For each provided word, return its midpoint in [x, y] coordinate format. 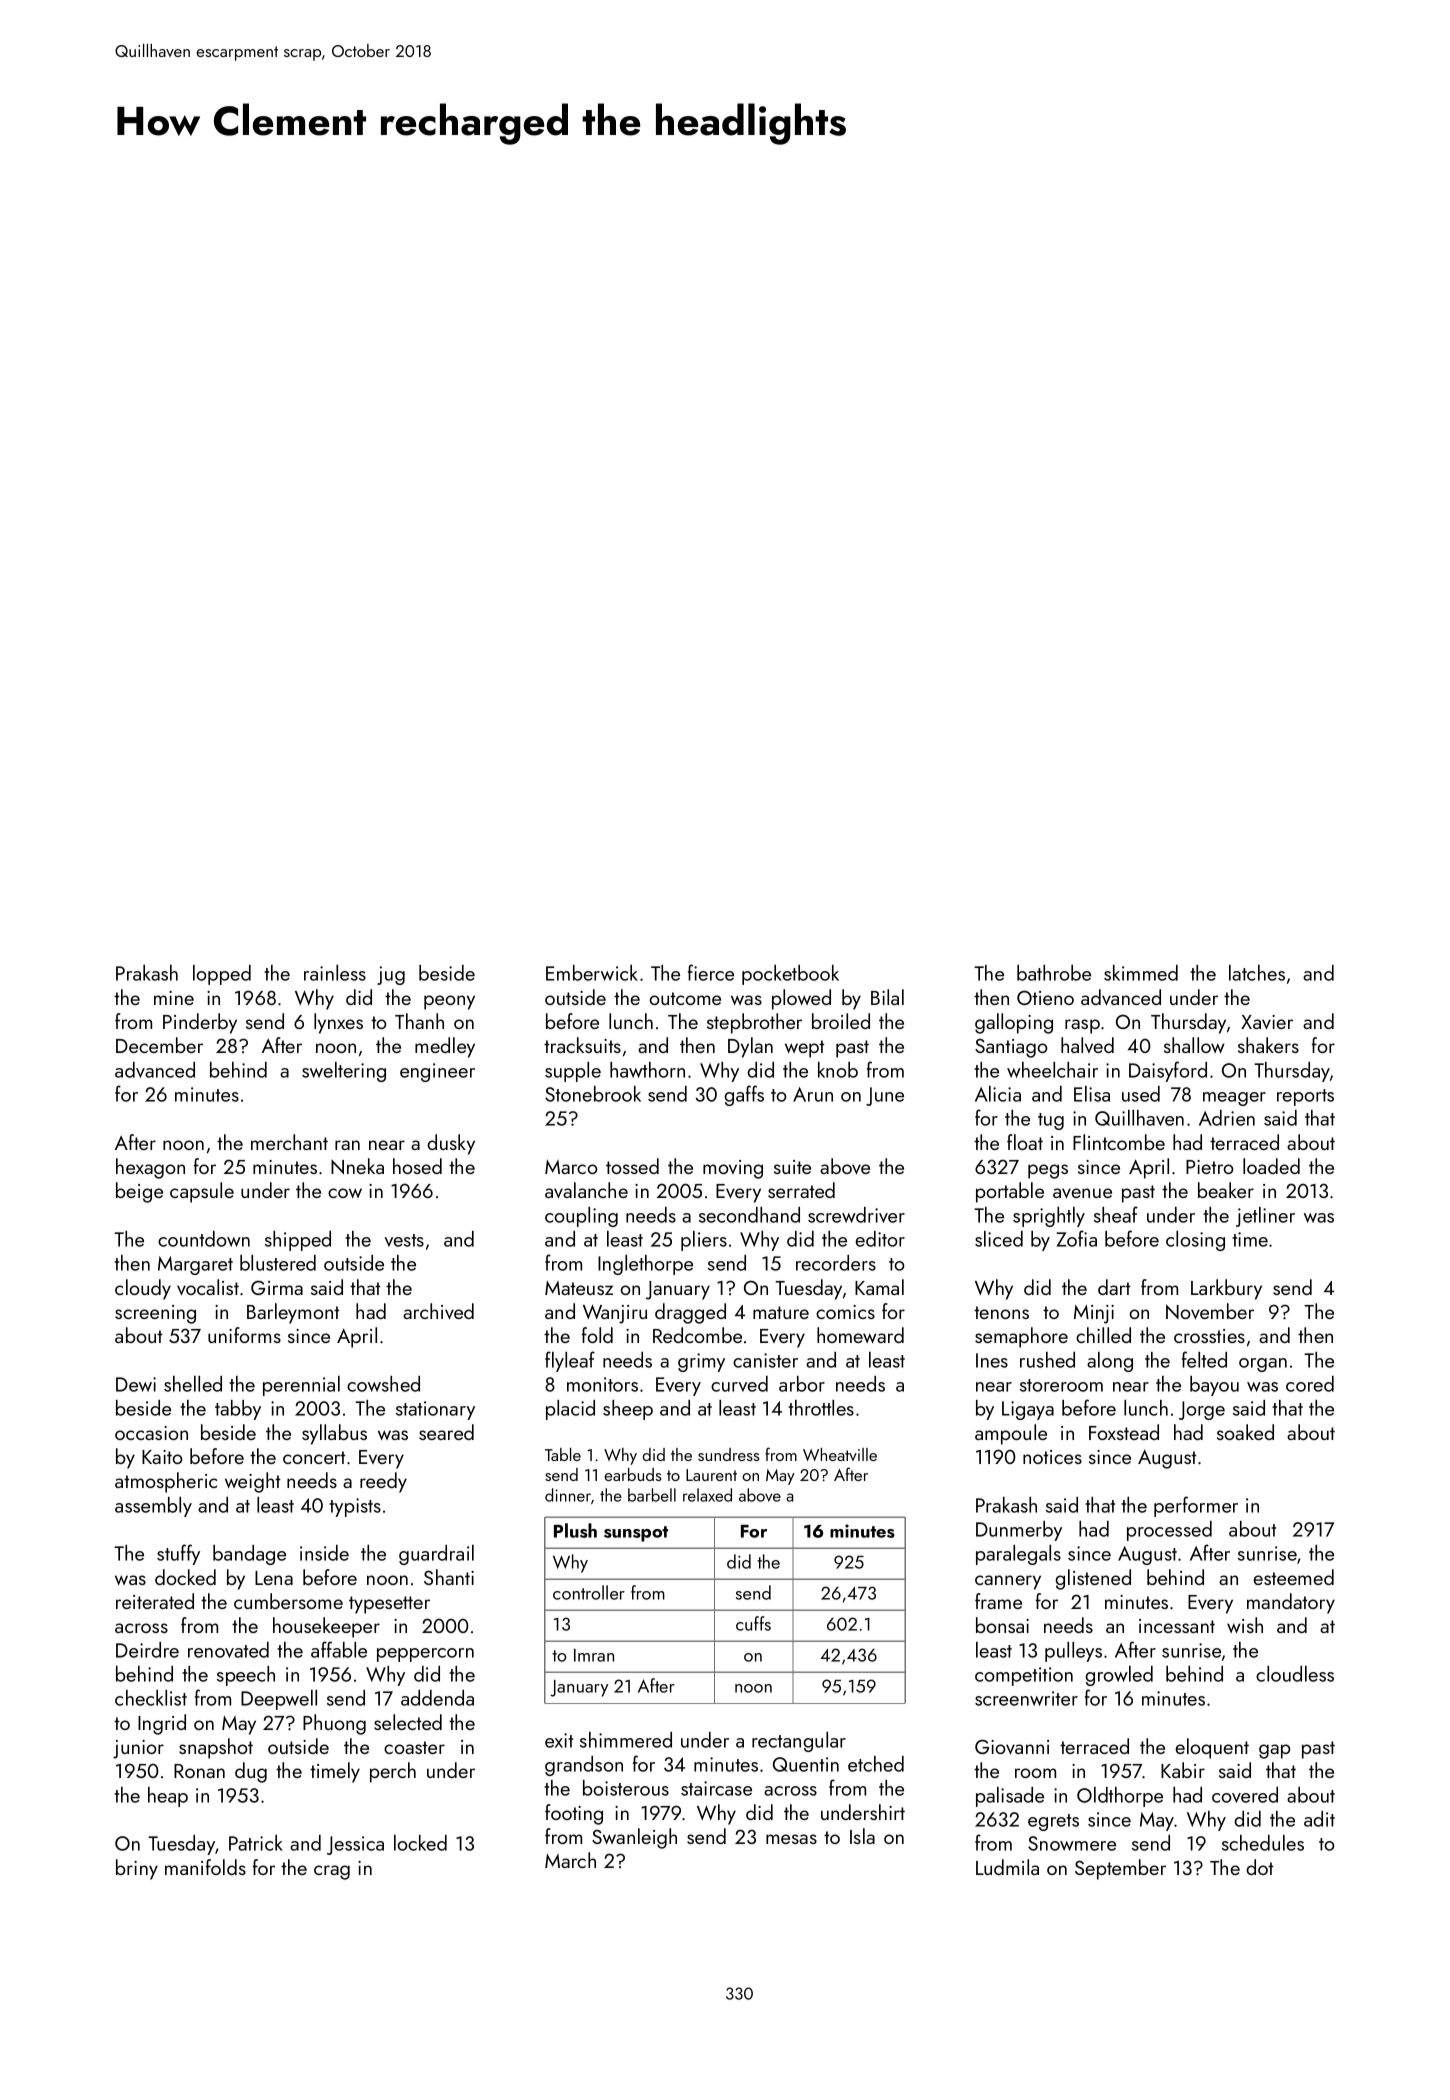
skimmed [1141, 973]
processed [1169, 1531]
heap [168, 1797]
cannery [1008, 1582]
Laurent [711, 1475]
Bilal [887, 997]
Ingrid [162, 1724]
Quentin [806, 1764]
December [159, 1045]
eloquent [1212, 1748]
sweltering [344, 1072]
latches [1257, 973]
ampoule [1011, 1434]
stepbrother [754, 1023]
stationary [435, 1410]
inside [324, 1553]
